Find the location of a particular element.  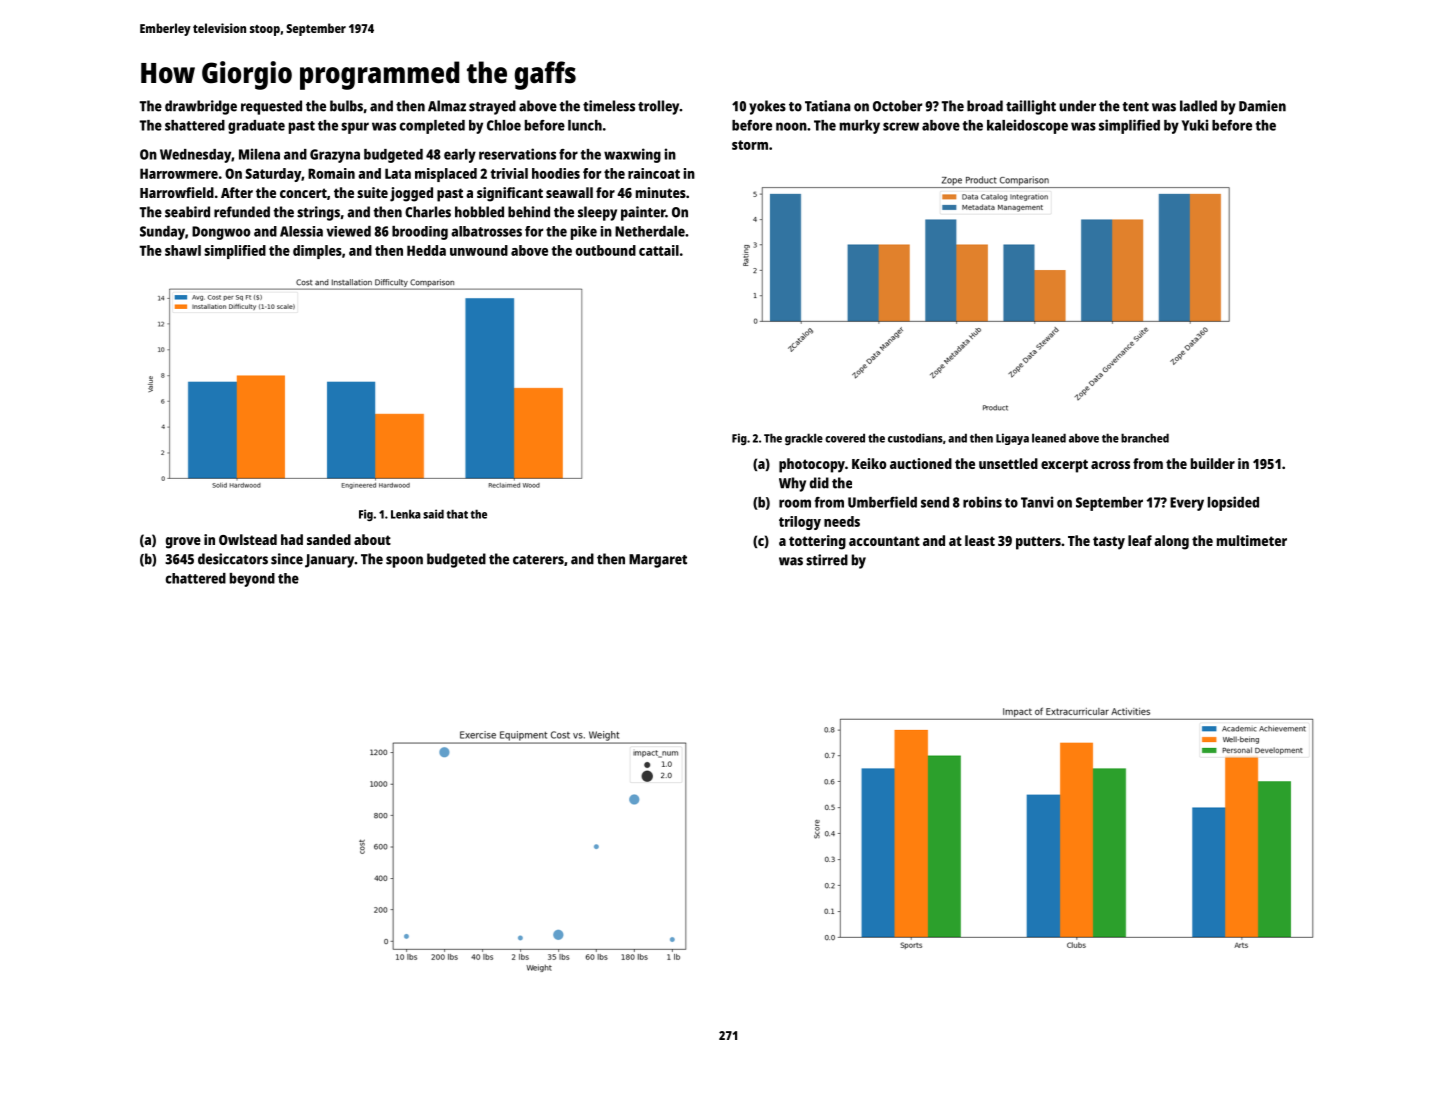

storm is located at coordinates (750, 145).
